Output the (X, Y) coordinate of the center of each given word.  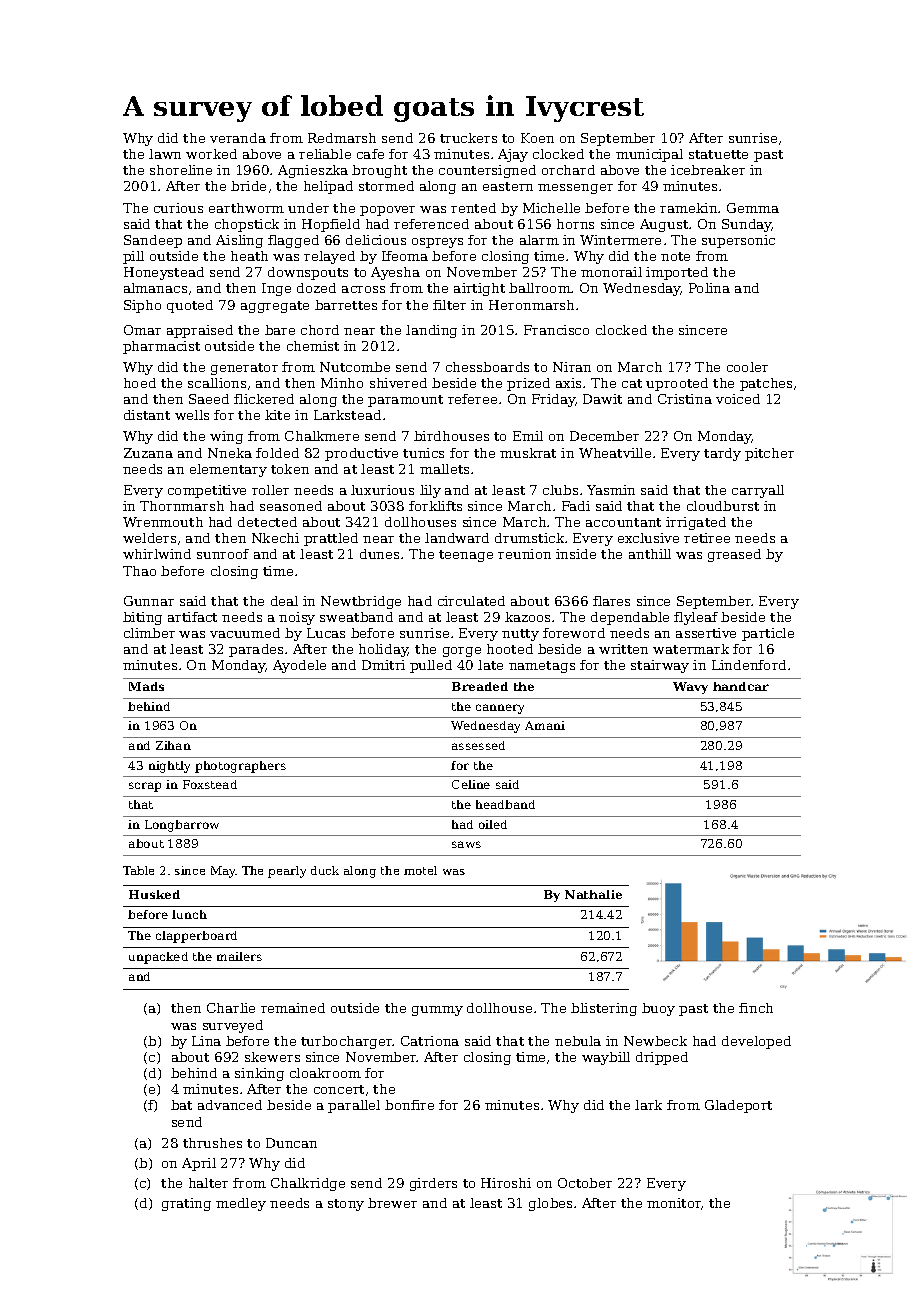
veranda (238, 138)
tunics (423, 453)
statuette (718, 154)
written (623, 649)
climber (149, 633)
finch (756, 1008)
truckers (468, 138)
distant (147, 415)
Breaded (480, 686)
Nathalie (593, 894)
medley (241, 1204)
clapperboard (196, 937)
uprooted (677, 384)
